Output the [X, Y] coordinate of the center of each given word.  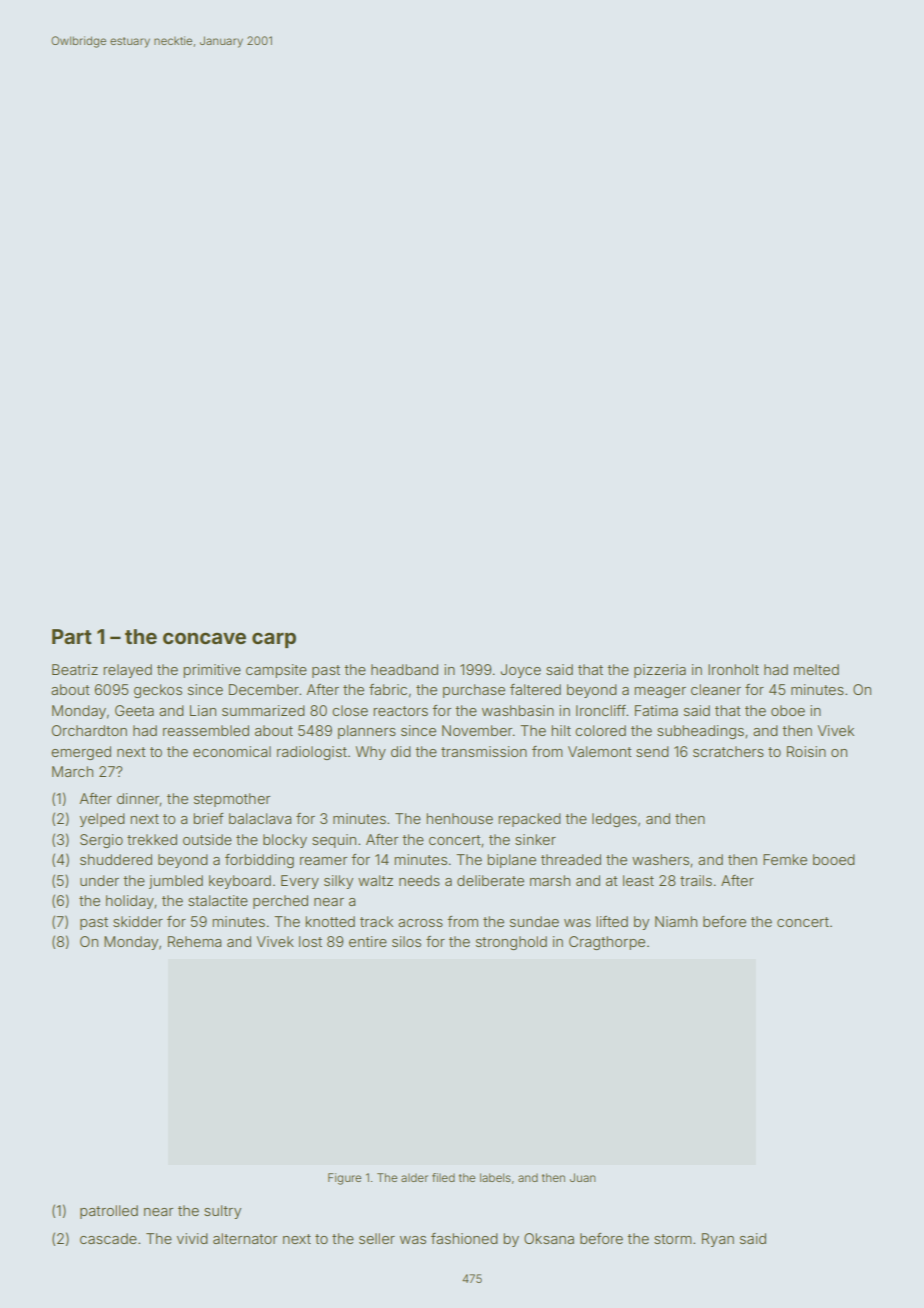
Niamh [676, 921]
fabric [388, 689]
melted [816, 669]
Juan [583, 1177]
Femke [785, 859]
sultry [222, 1212]
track [376, 921]
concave [204, 638]
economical [232, 751]
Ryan [718, 1240]
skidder [138, 921]
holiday [130, 902]
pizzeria [660, 671]
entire [368, 941]
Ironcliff [601, 710]
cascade [108, 1238]
